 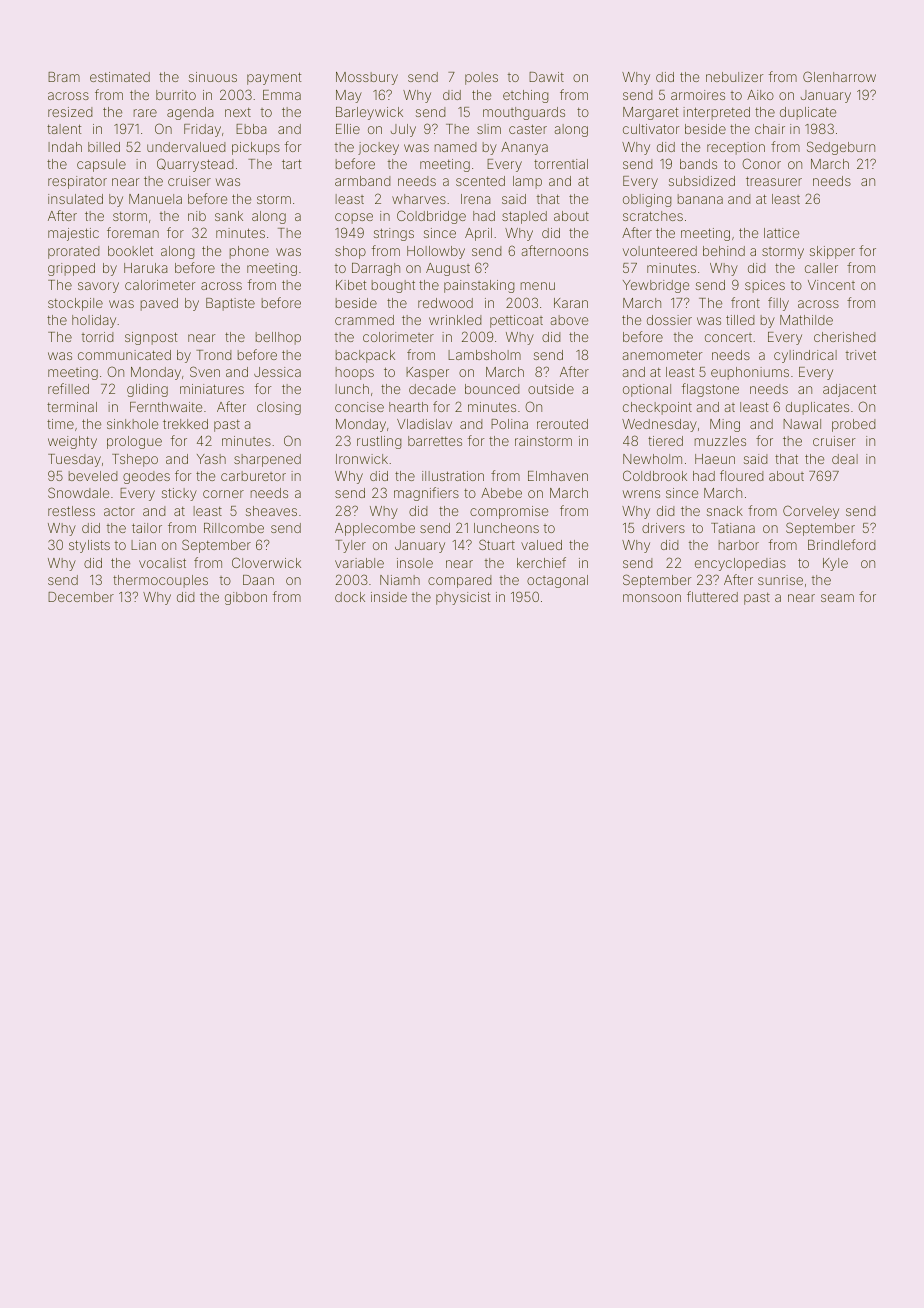 I want to click on resized, so click(x=70, y=112).
